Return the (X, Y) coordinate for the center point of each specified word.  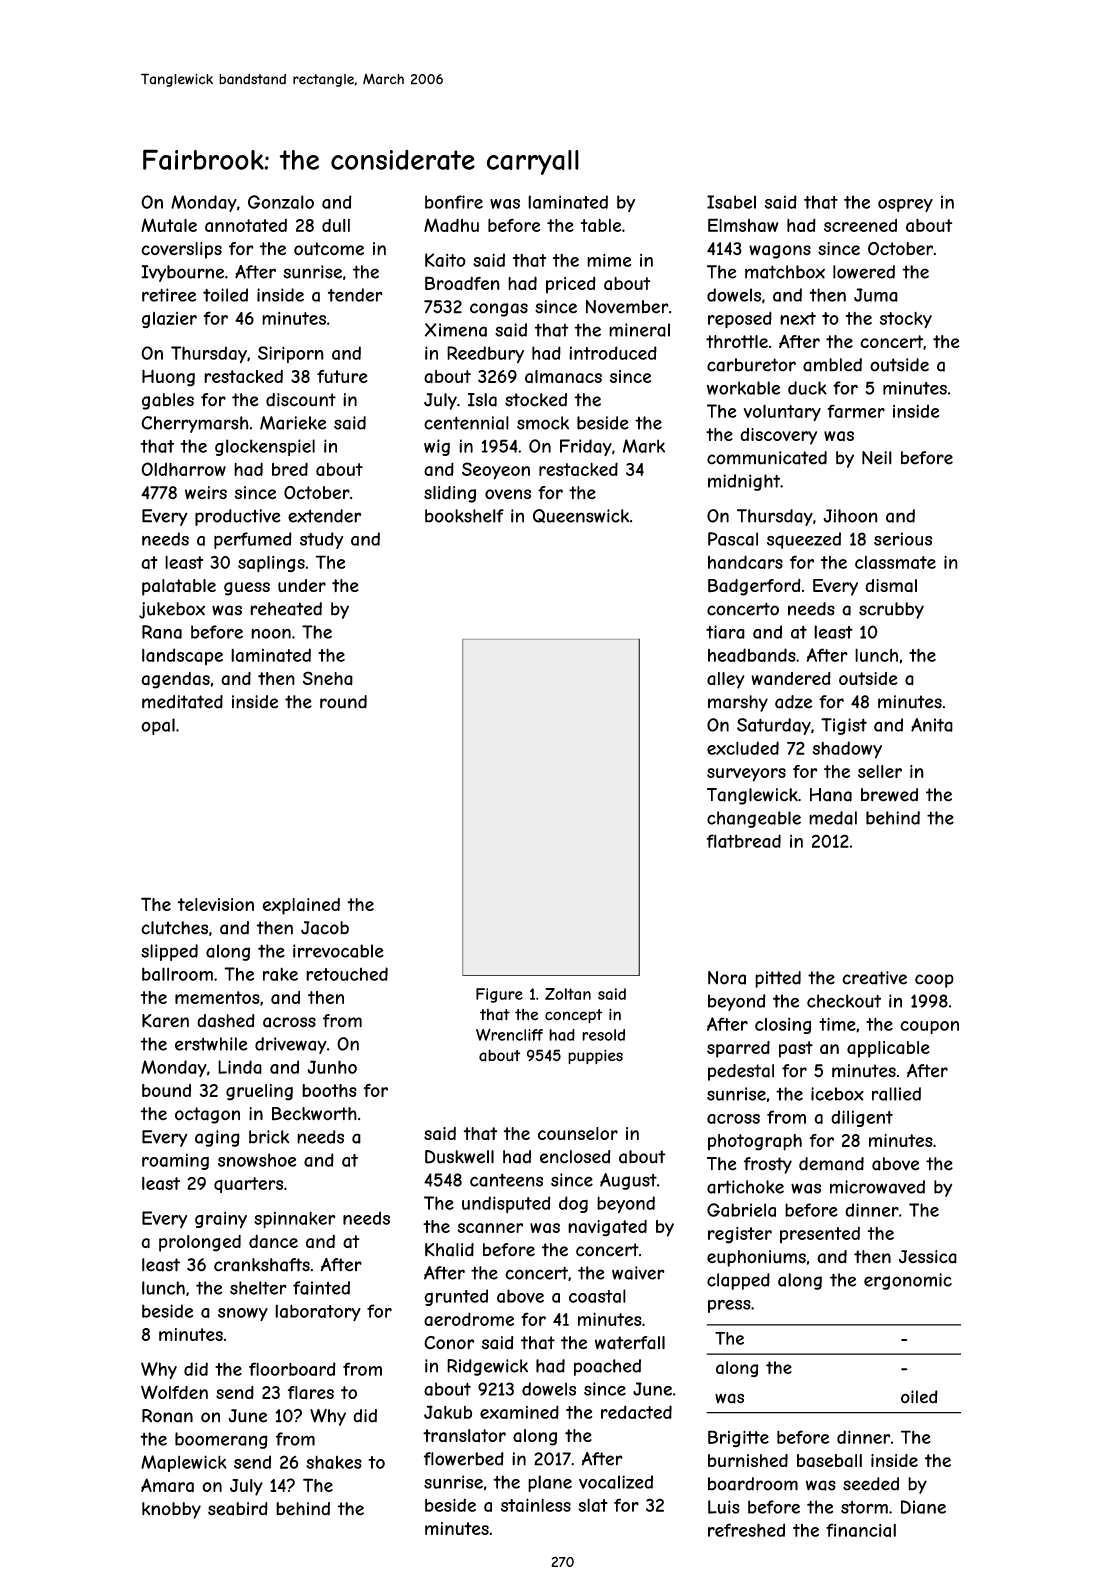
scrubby (891, 610)
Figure (499, 995)
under (302, 585)
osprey (905, 205)
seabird (238, 1509)
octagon (207, 1115)
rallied (896, 1094)
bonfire (454, 202)
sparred (738, 1049)
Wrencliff (509, 1035)
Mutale (169, 225)
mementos (217, 997)
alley (726, 680)
